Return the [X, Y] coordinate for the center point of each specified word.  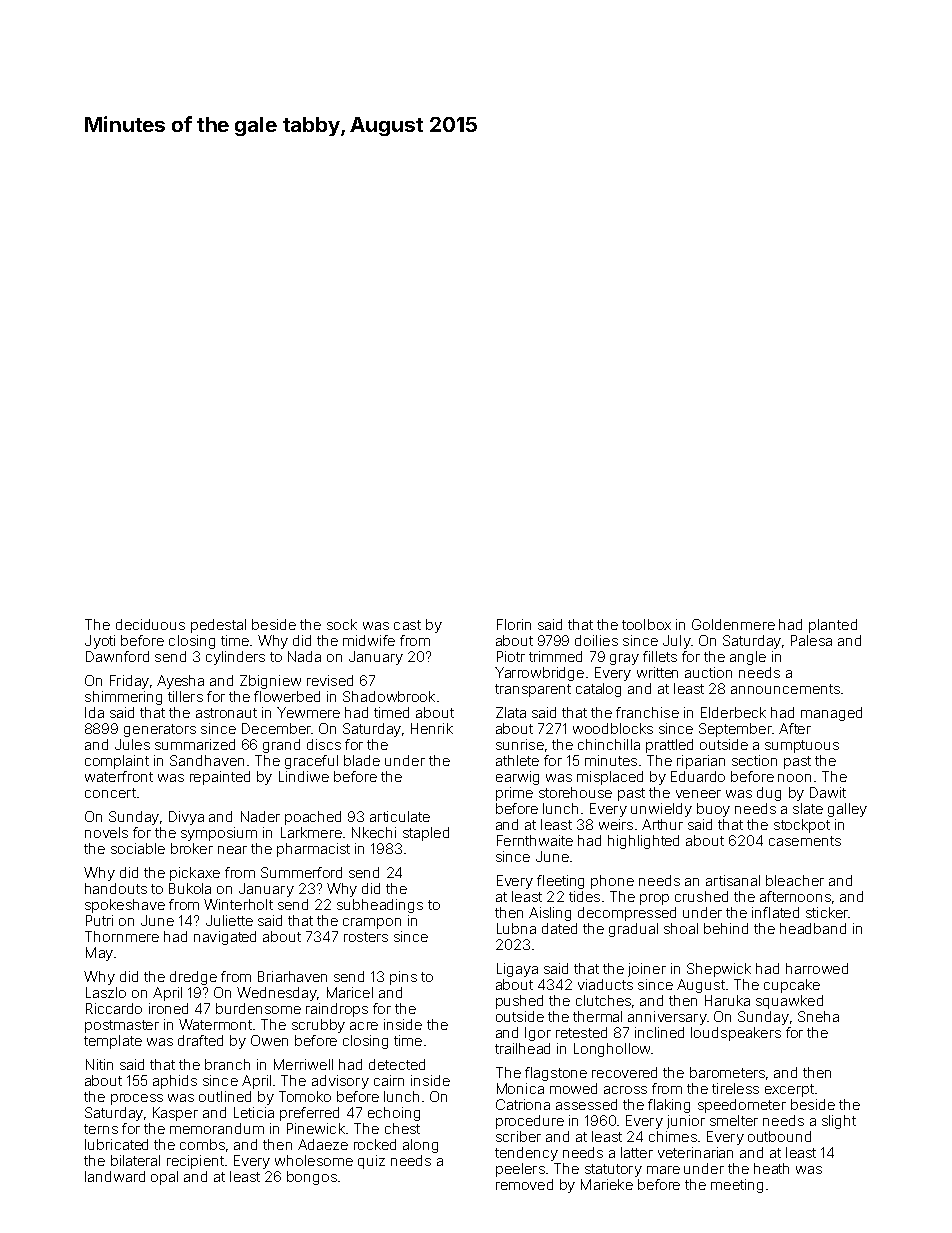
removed [524, 1184]
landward [115, 1176]
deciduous [150, 624]
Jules [132, 744]
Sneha [818, 1016]
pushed [519, 1002]
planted [833, 626]
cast [407, 625]
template [113, 1042]
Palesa [811, 640]
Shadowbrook [389, 696]
